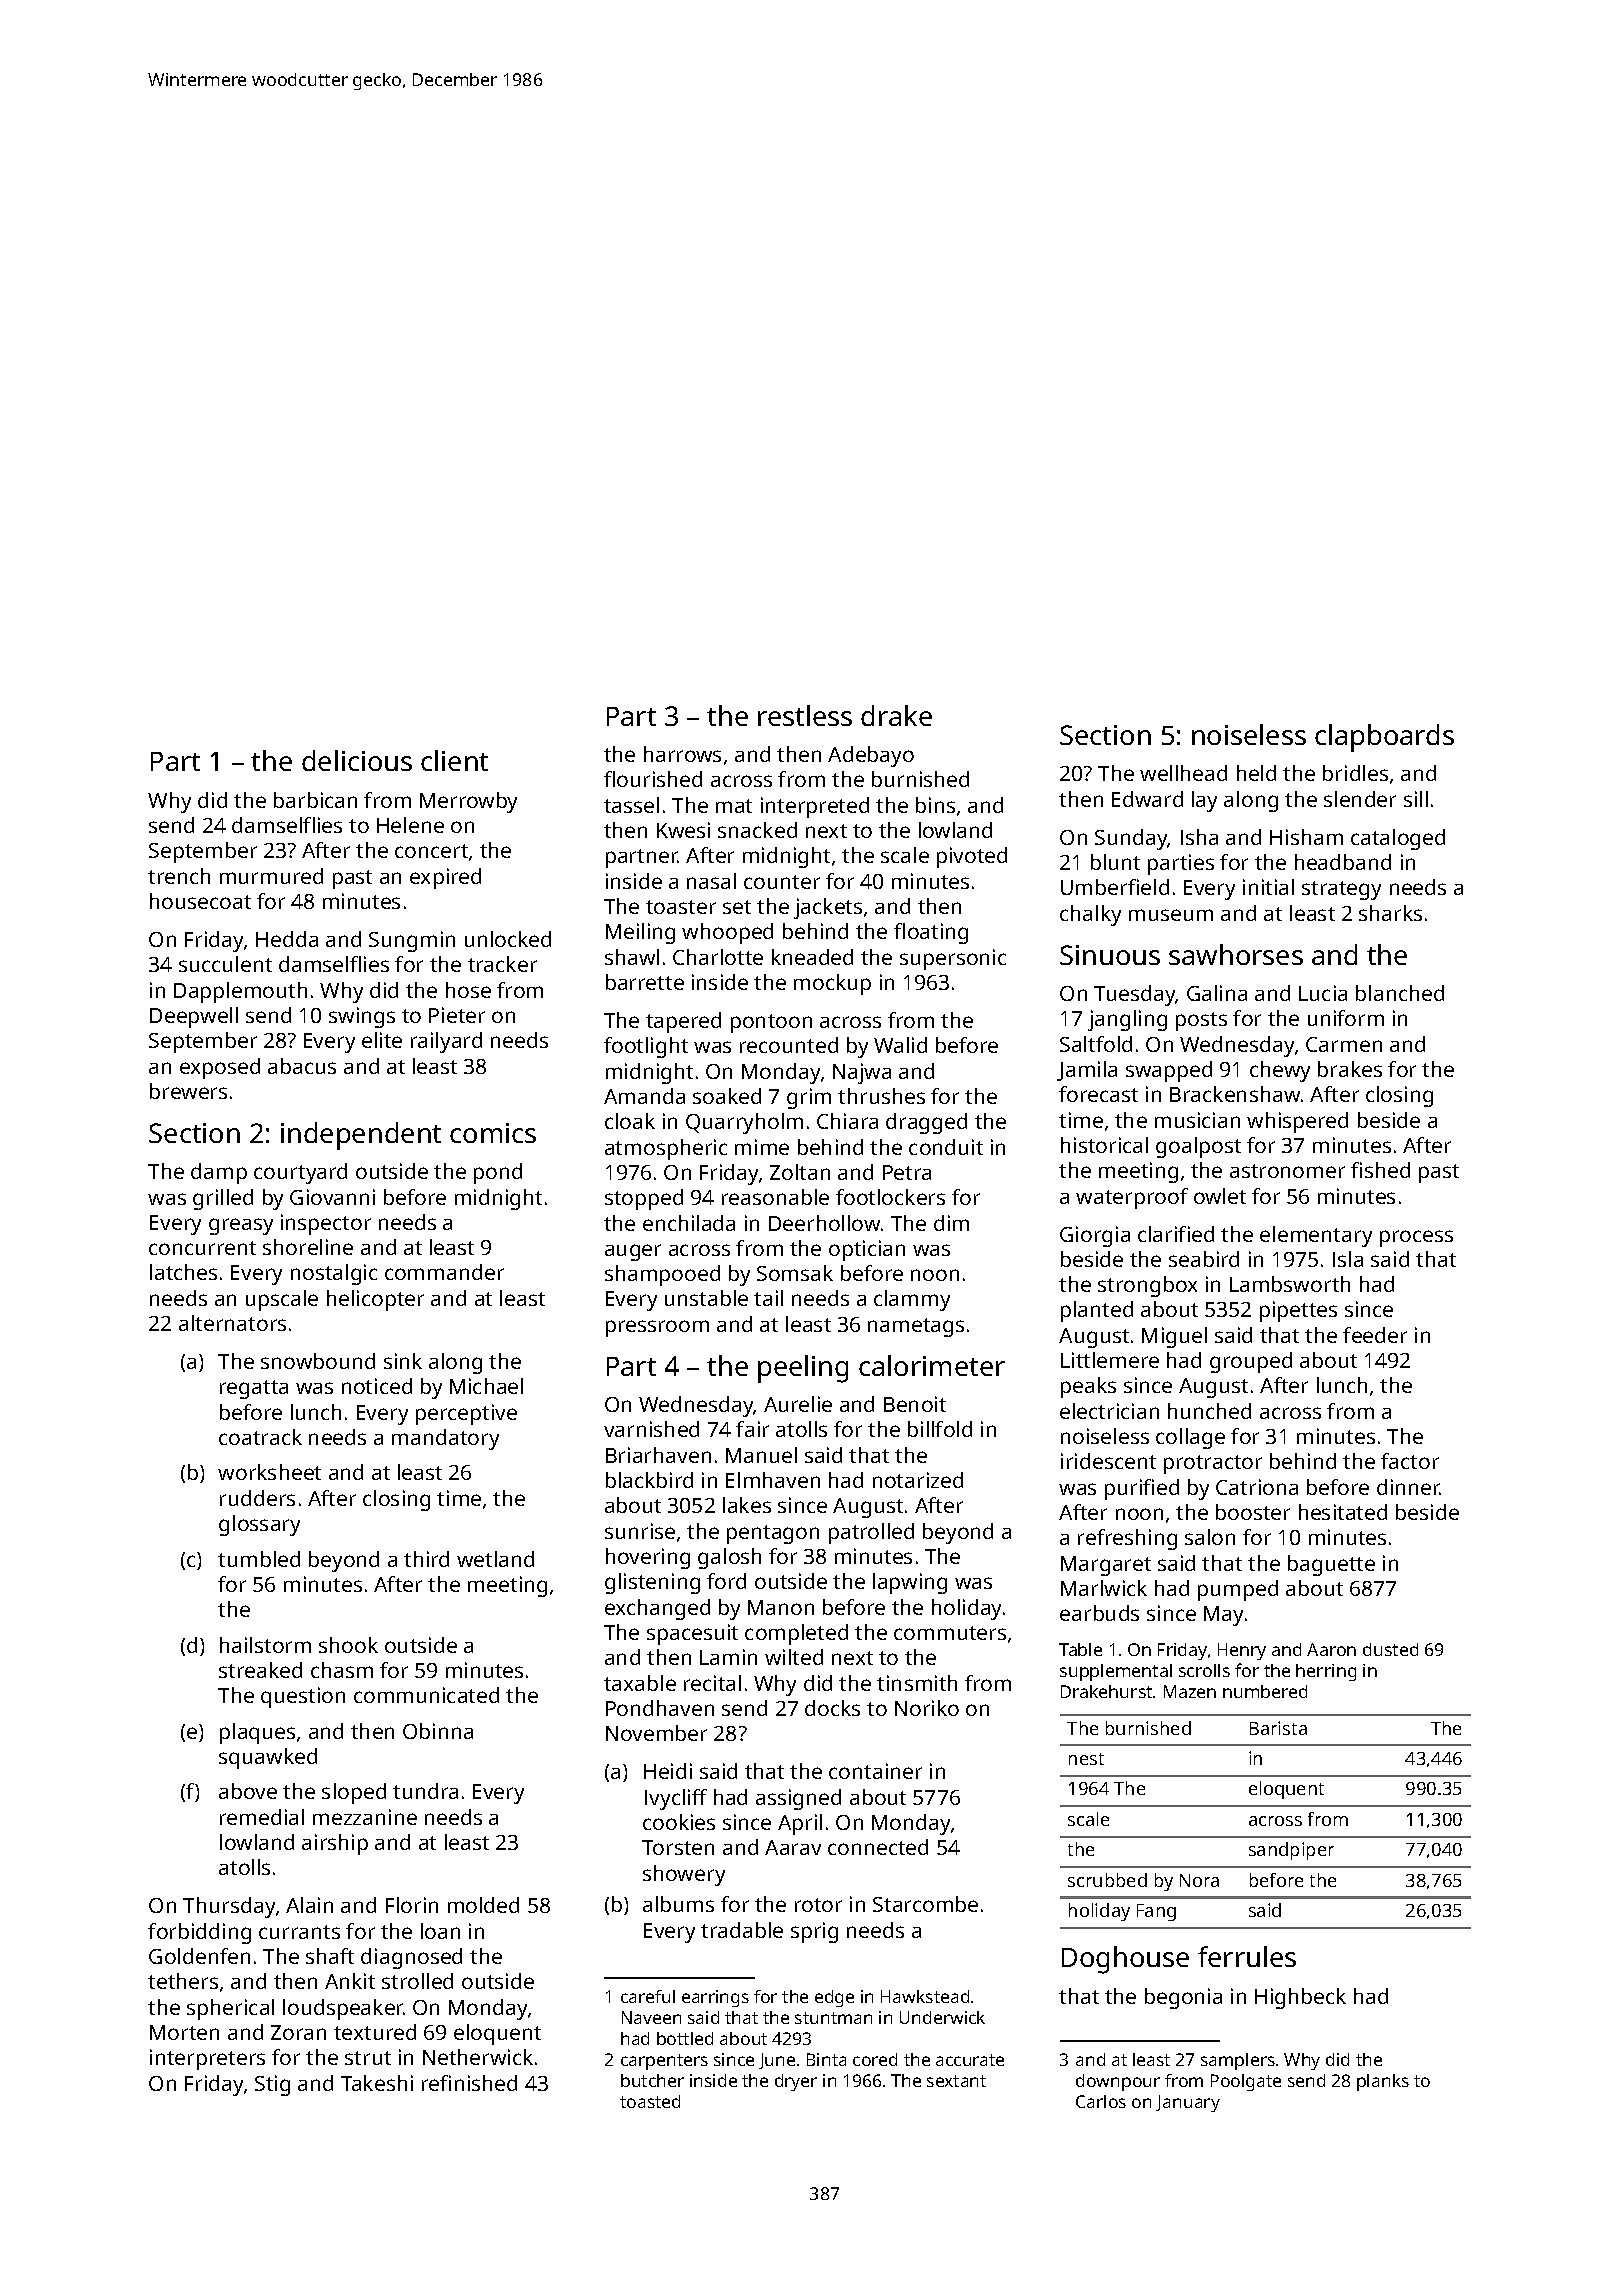  I want to click on refinished, so click(469, 2083).
